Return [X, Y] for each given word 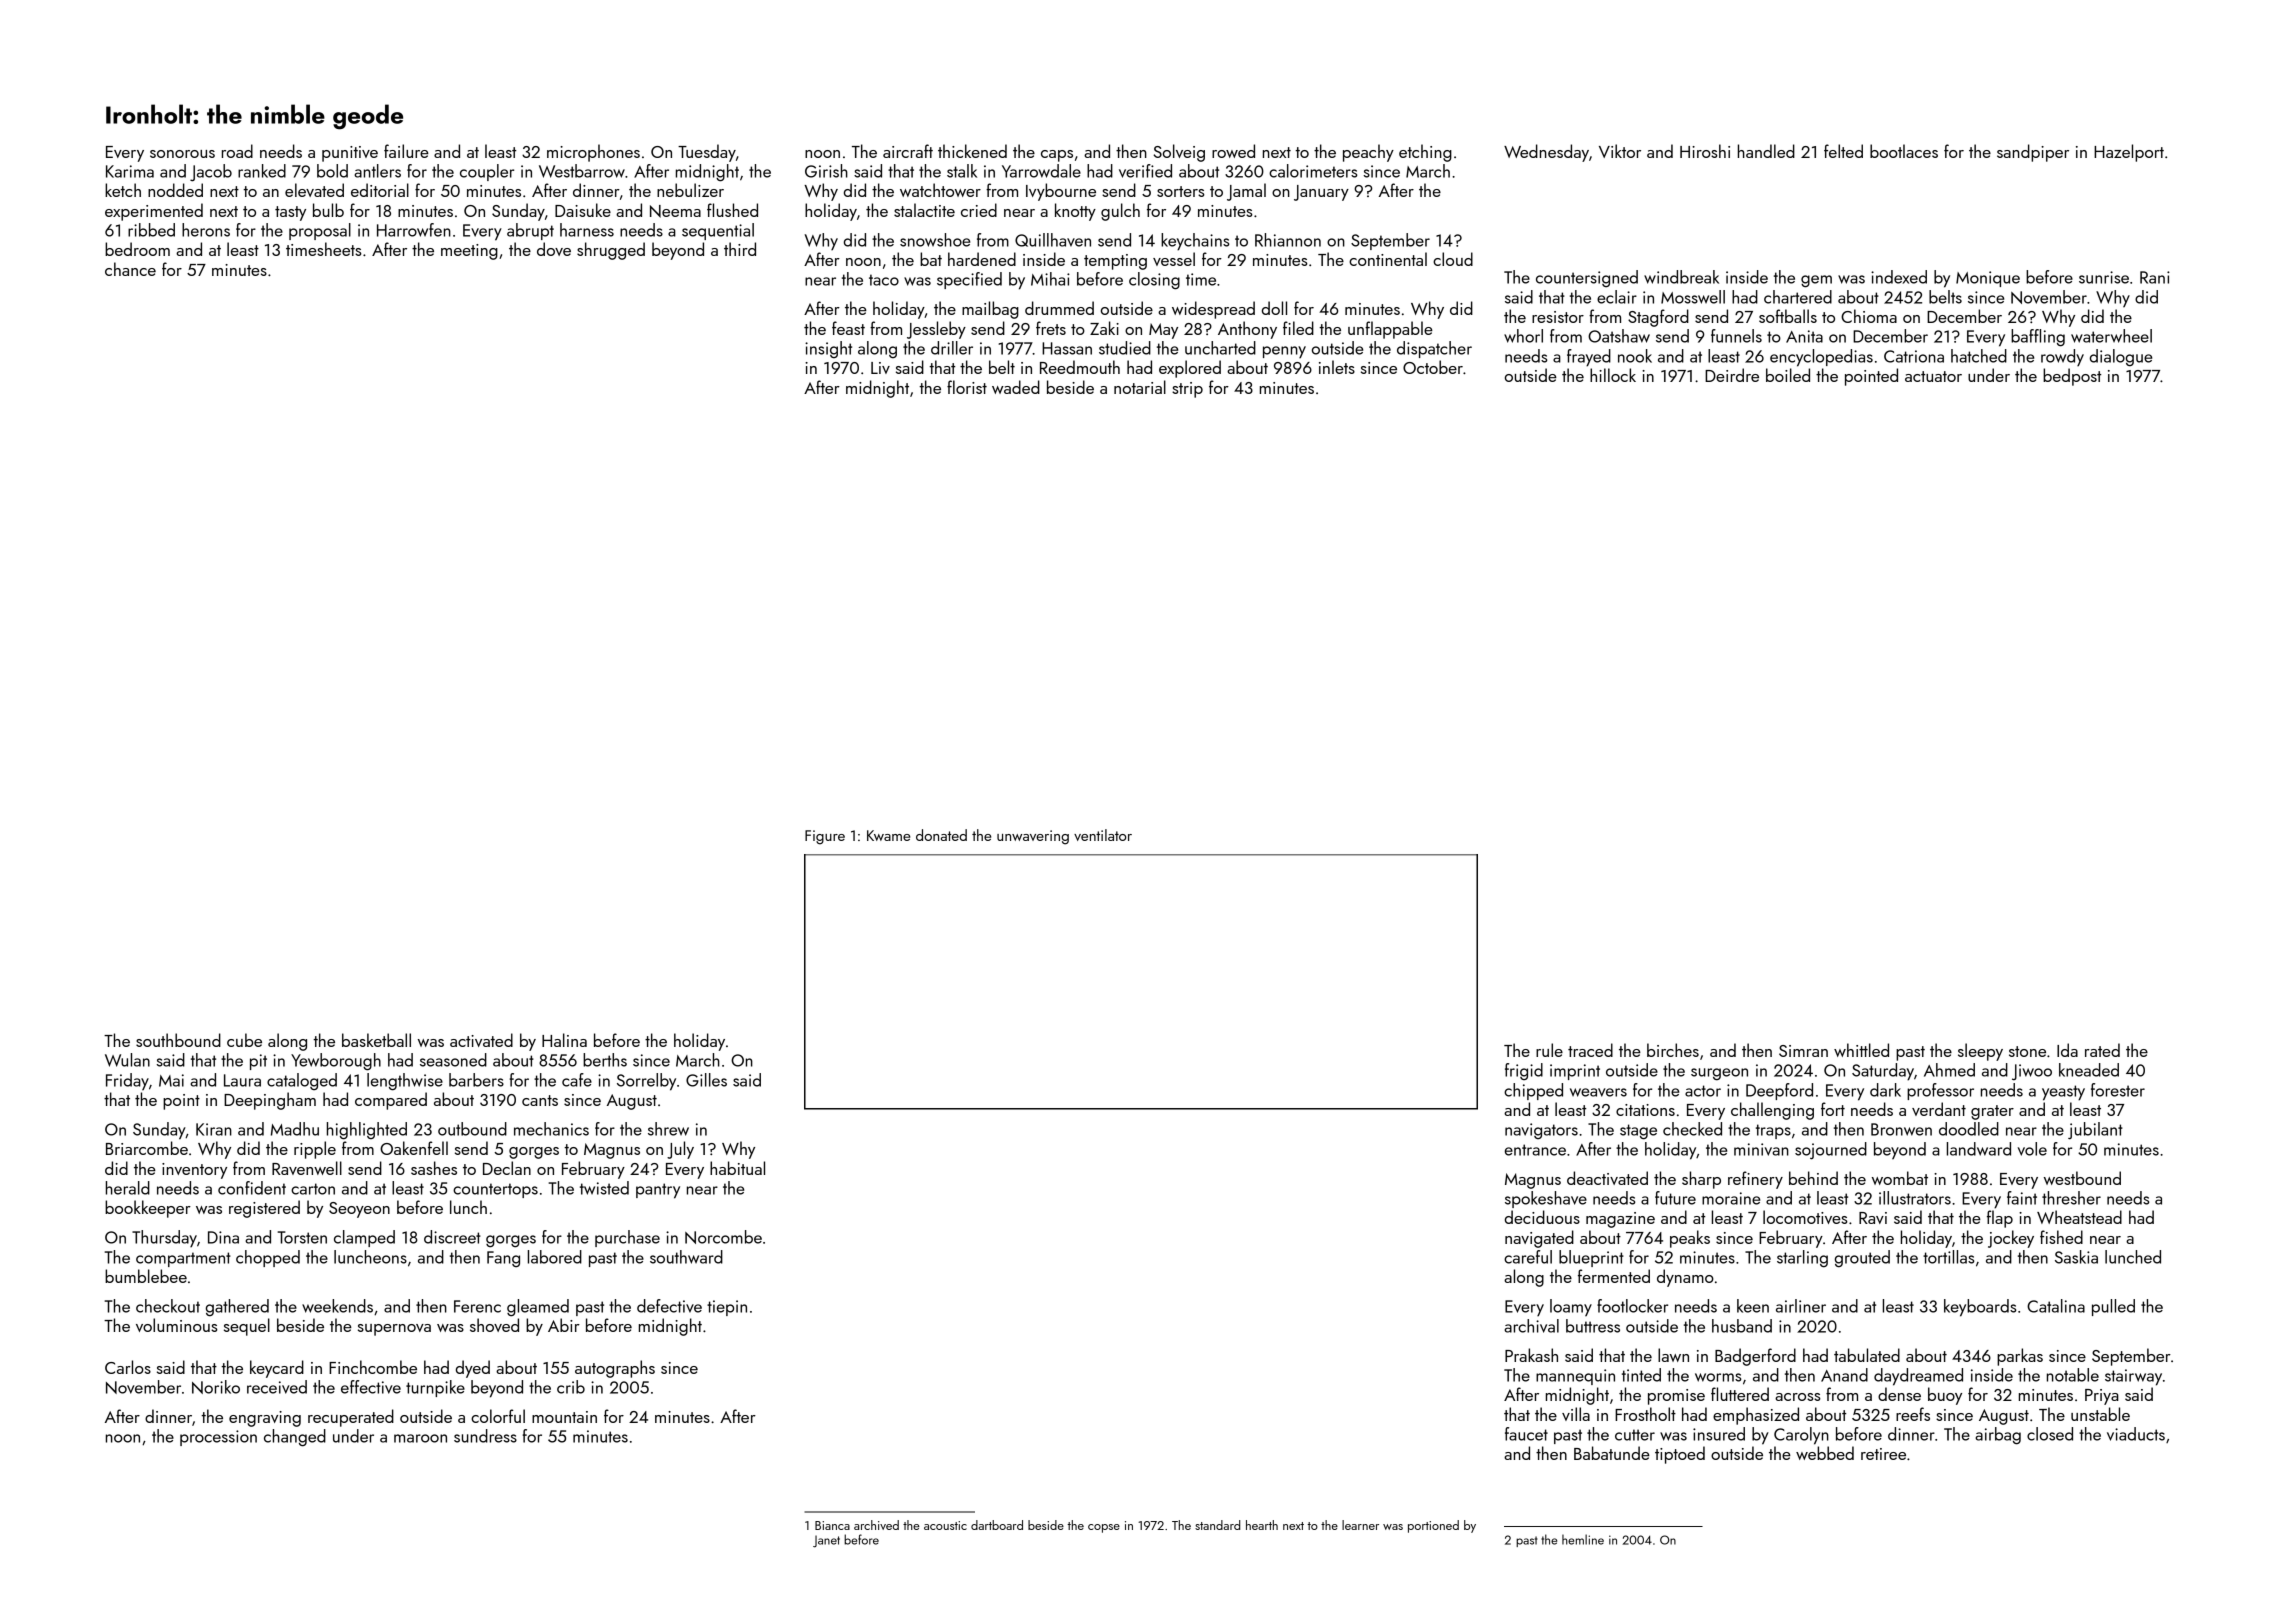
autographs [615, 1369]
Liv [880, 368]
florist [967, 387]
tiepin [727, 1308]
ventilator [1103, 835]
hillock [1613, 375]
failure [406, 151]
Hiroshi [1705, 151]
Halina [564, 1040]
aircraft [908, 151]
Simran [1803, 1051]
